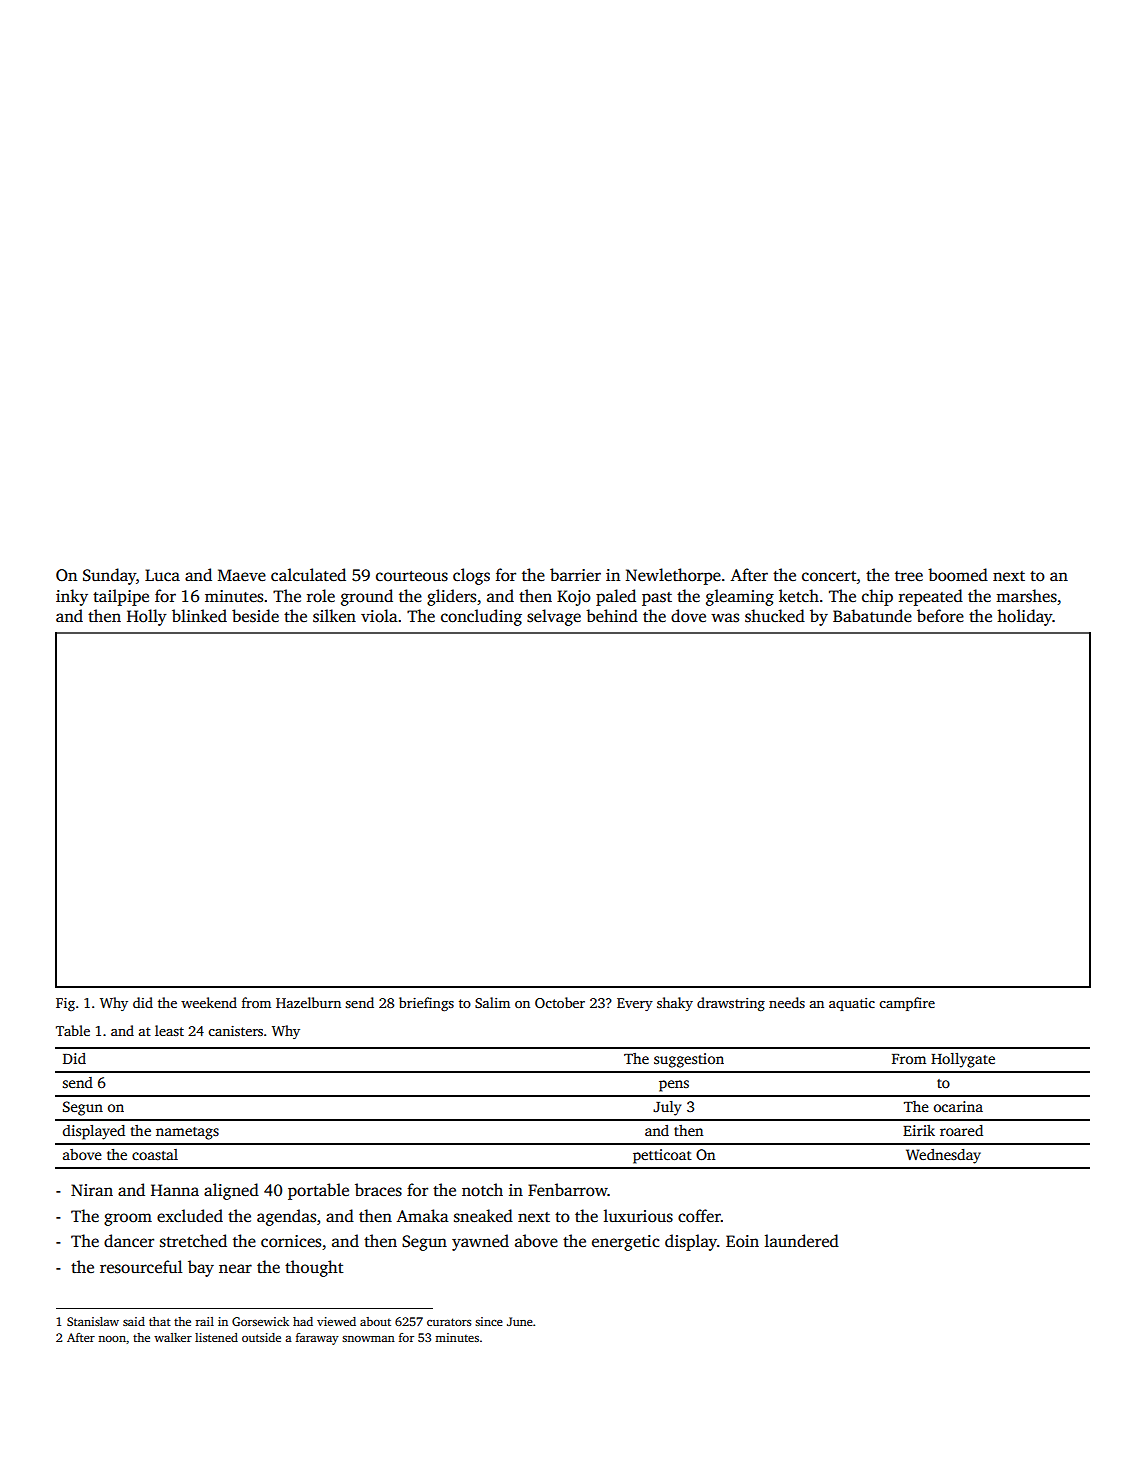 Image resolution: width=1146 pixels, height=1483 pixels. I want to click on weekend, so click(209, 1002).
